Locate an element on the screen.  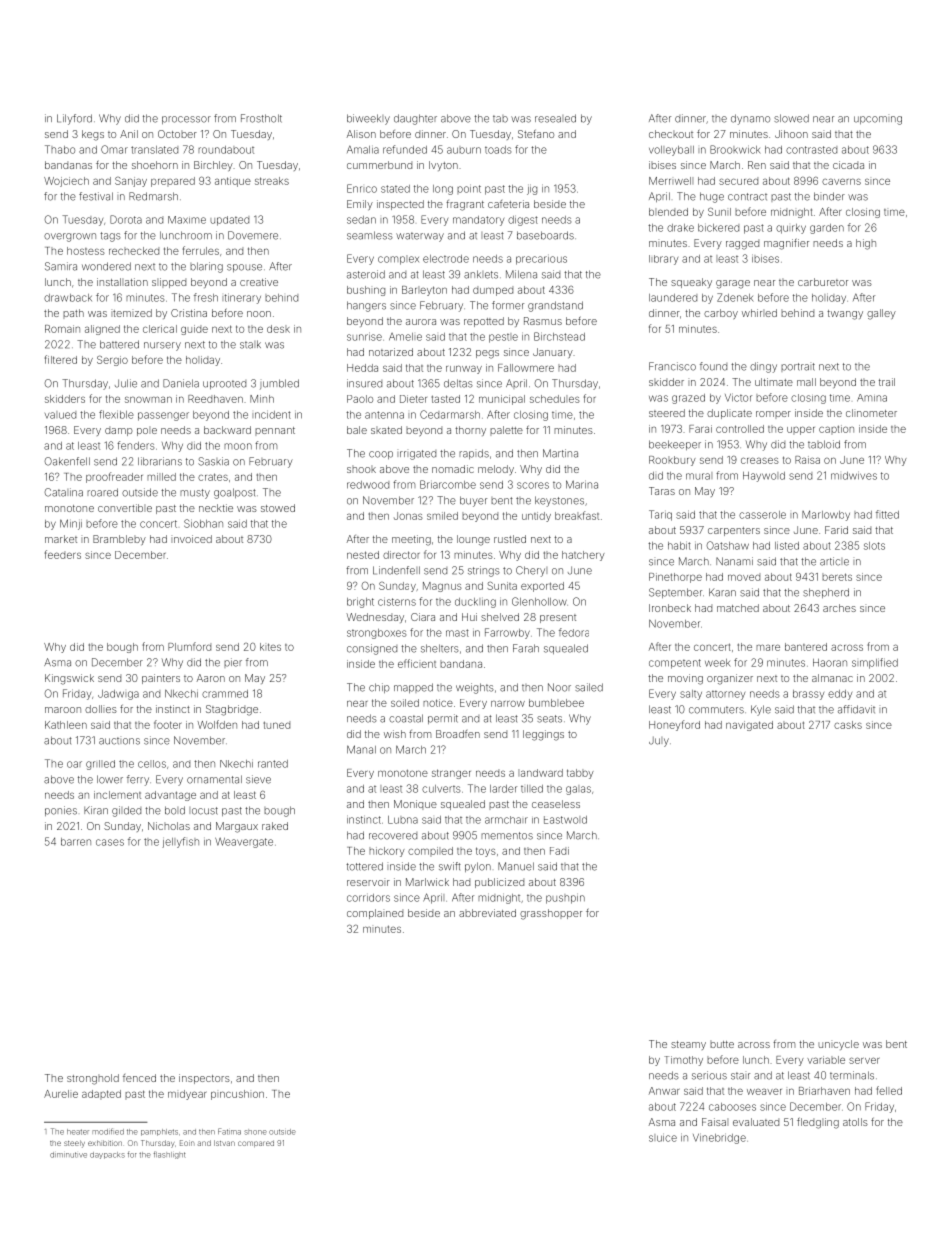
pushpin is located at coordinates (565, 899).
